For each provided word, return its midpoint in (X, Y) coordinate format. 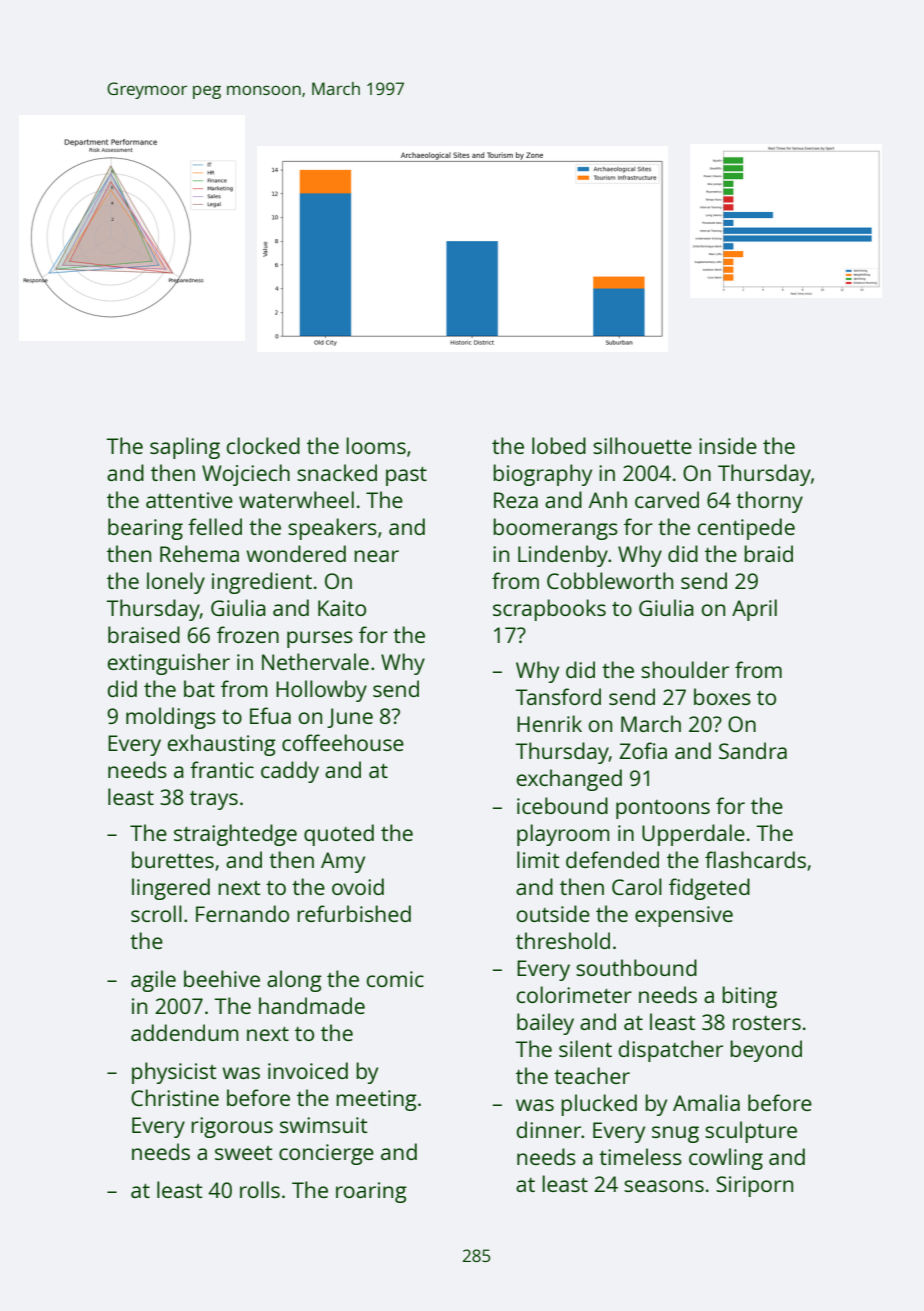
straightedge (235, 835)
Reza (516, 500)
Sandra (753, 750)
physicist (174, 1073)
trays (214, 800)
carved (667, 499)
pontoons (663, 809)
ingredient (262, 583)
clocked (263, 445)
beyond (766, 1051)
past (406, 476)
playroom (563, 835)
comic (395, 979)
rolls (260, 1189)
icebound (562, 805)
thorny (769, 502)
